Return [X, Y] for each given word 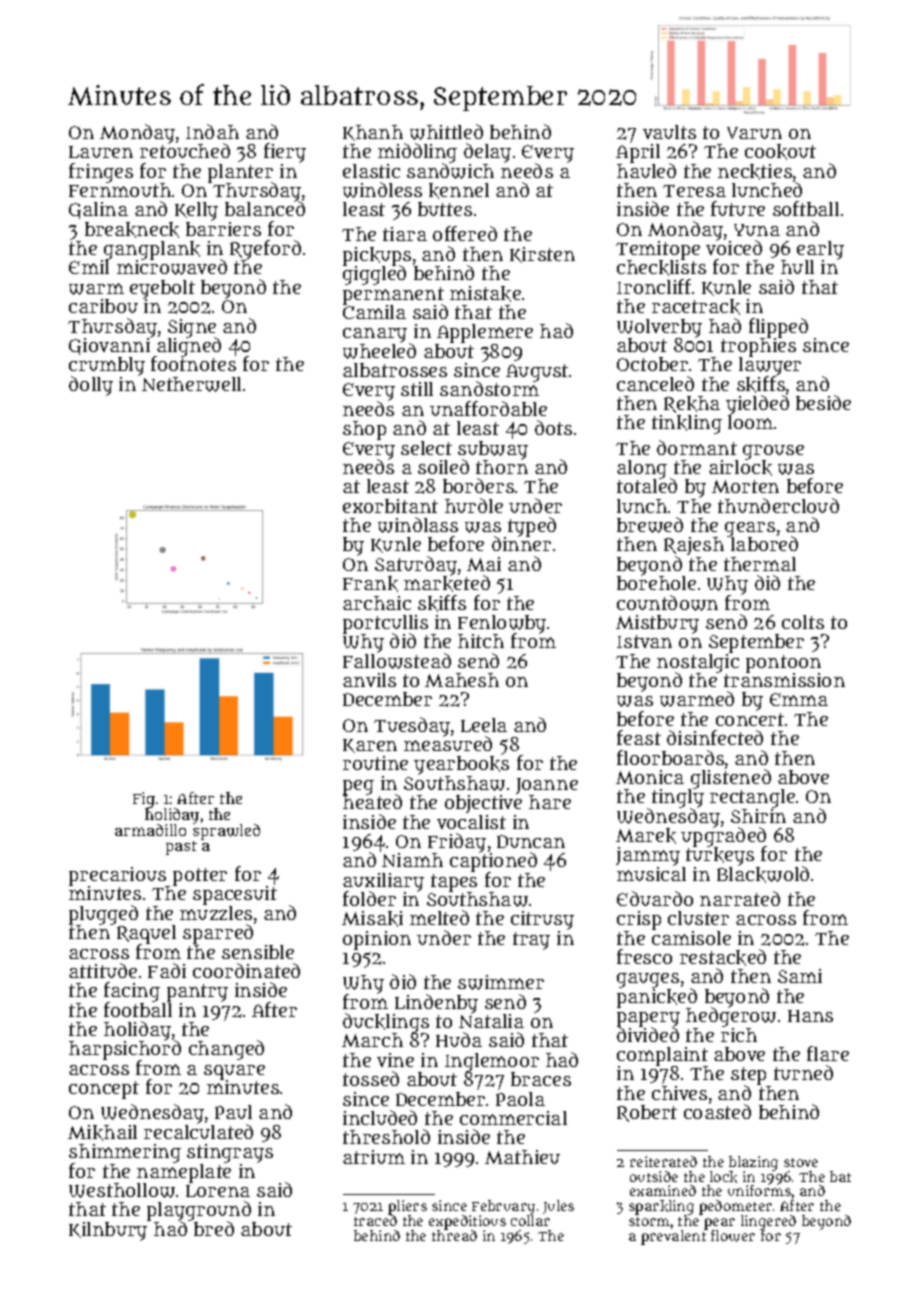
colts [803, 622]
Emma [799, 699]
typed [532, 527]
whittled [446, 132]
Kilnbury [108, 1231]
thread [454, 1235]
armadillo [150, 830]
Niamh [412, 860]
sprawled [226, 832]
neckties [755, 172]
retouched [185, 151]
